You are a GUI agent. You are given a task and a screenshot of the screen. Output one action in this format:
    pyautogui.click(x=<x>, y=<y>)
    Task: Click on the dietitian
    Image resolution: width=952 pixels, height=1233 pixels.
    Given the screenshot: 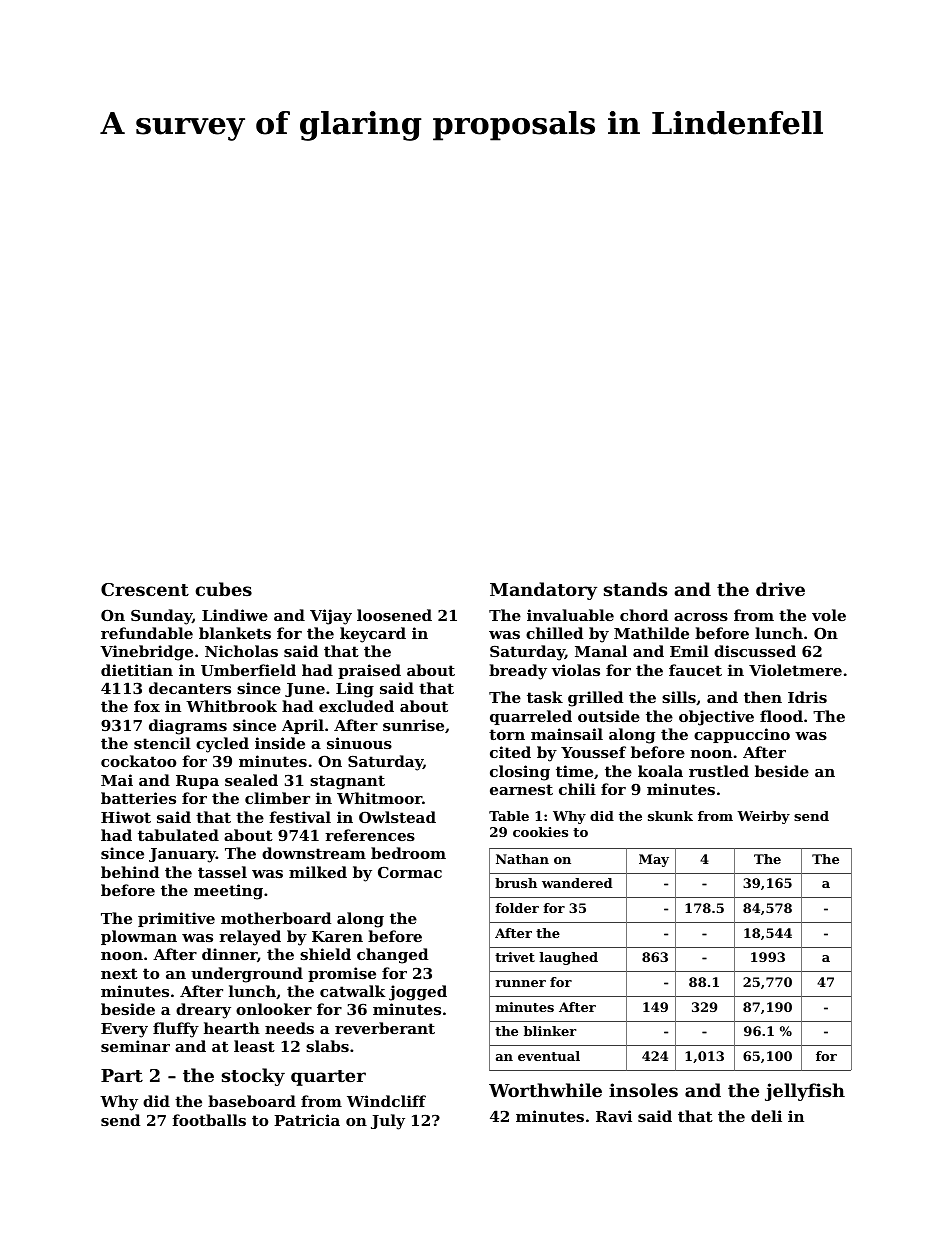 What is the action you would take?
    pyautogui.click(x=137, y=670)
